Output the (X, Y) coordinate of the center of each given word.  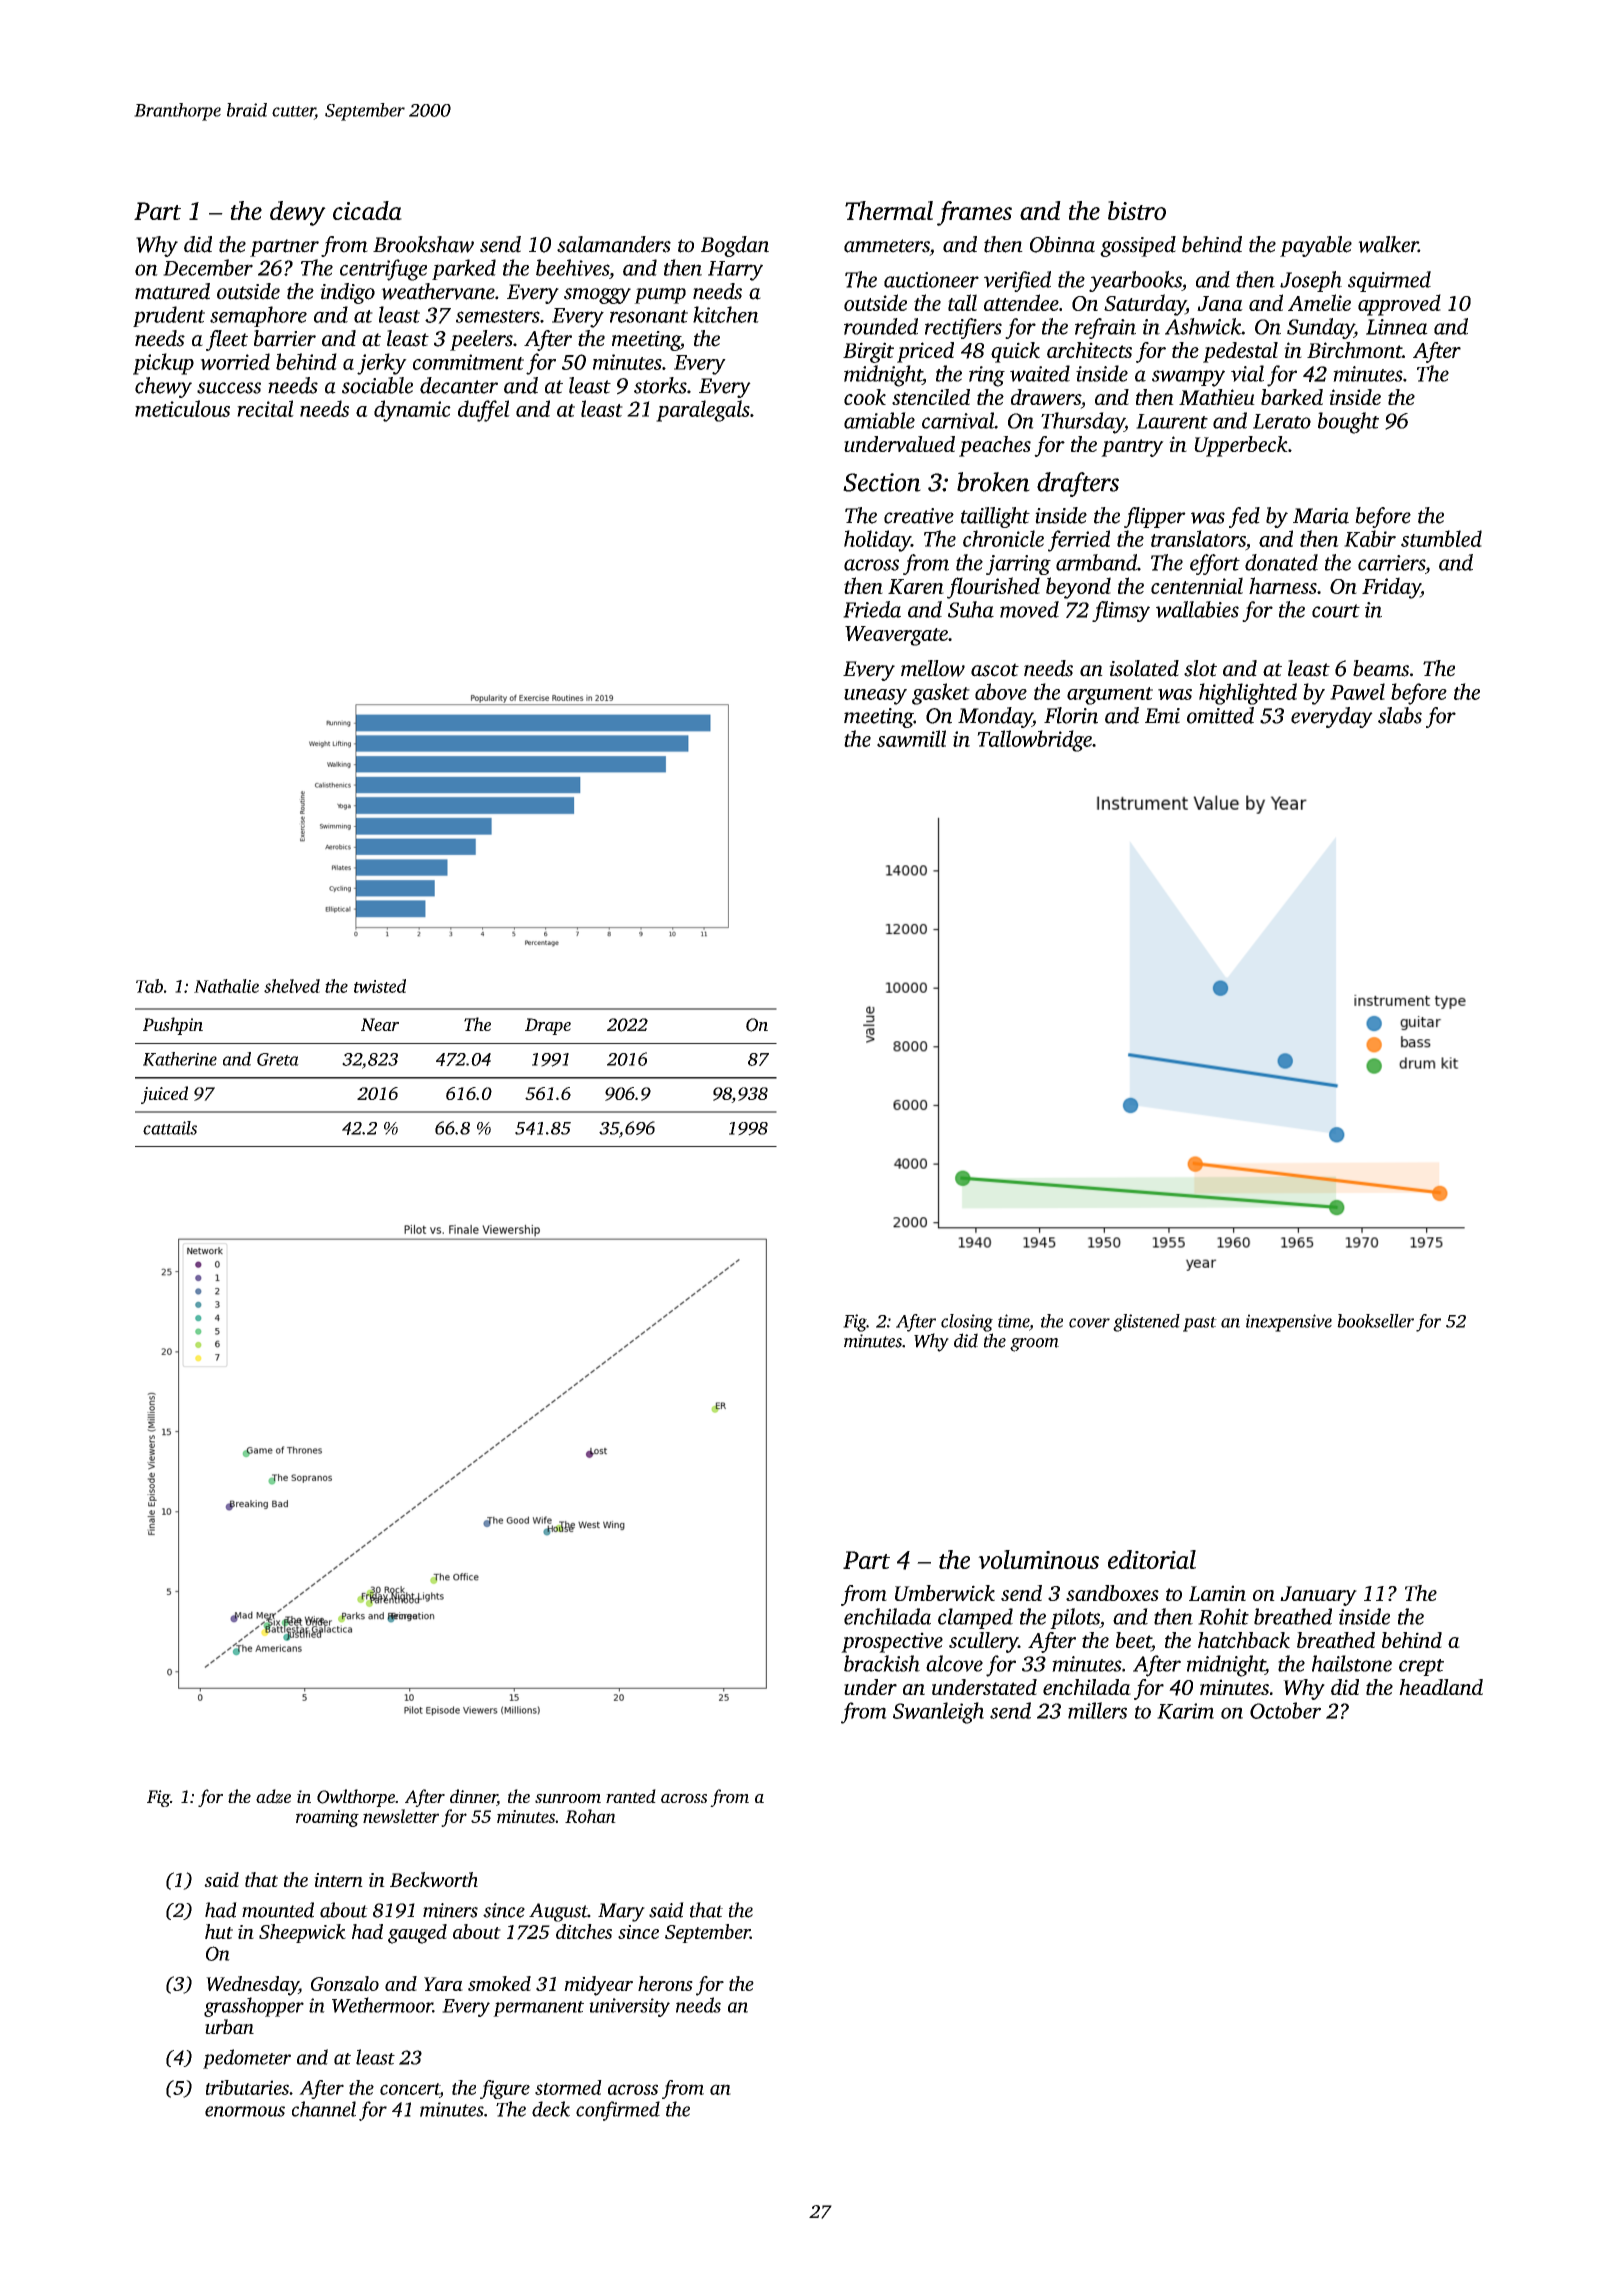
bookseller (1375, 1321)
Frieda (872, 609)
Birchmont (1354, 350)
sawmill (911, 738)
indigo (347, 293)
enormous (245, 2111)
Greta (278, 1059)
